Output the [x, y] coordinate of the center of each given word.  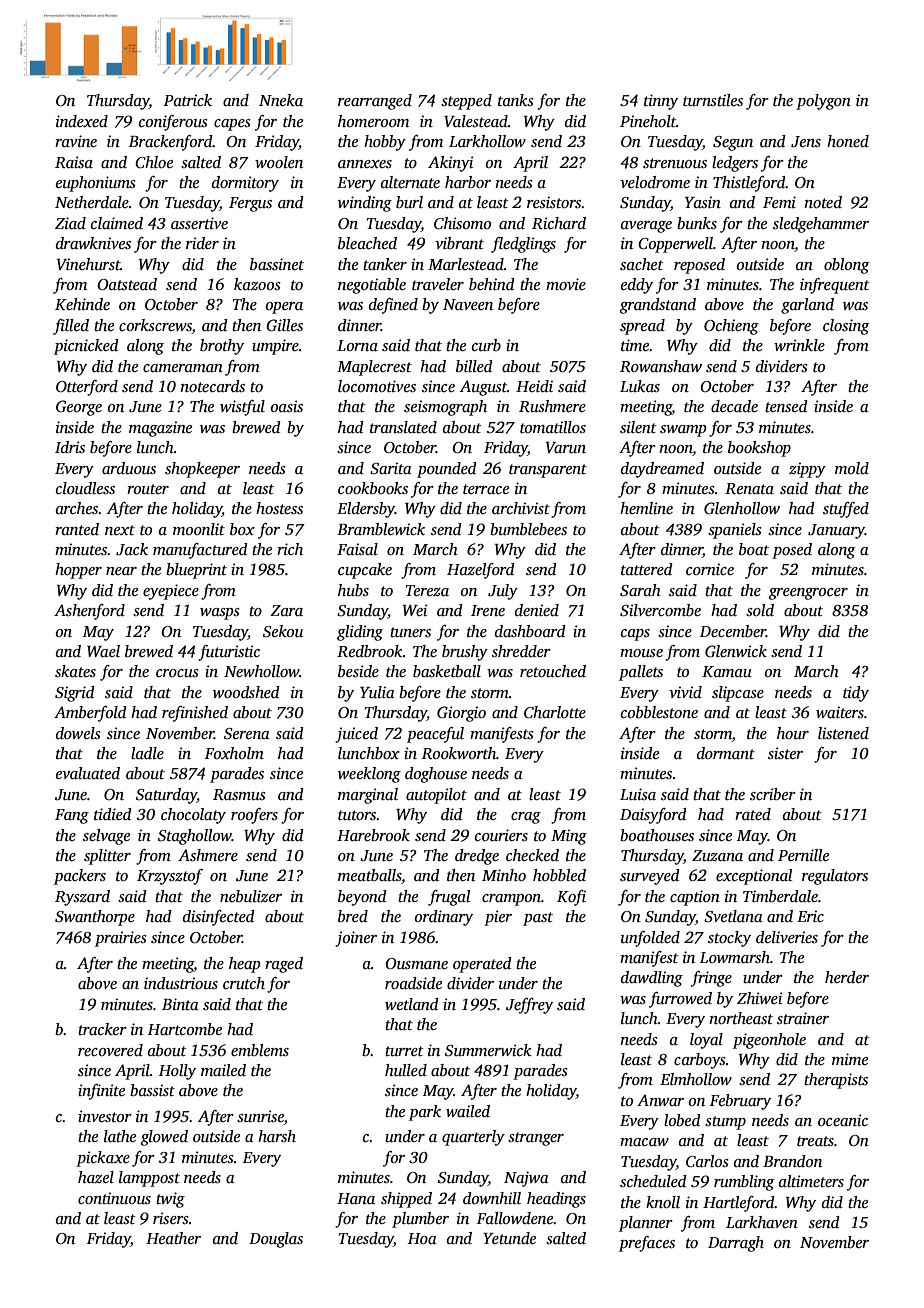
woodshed [246, 692]
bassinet [277, 264]
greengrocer [808, 594]
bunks [697, 223]
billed [474, 366]
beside [358, 671]
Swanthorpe [95, 918]
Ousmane [416, 963]
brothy [222, 347]
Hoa [422, 1238]
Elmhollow [696, 1079]
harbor [468, 182]
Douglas [276, 1240]
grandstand [658, 306]
